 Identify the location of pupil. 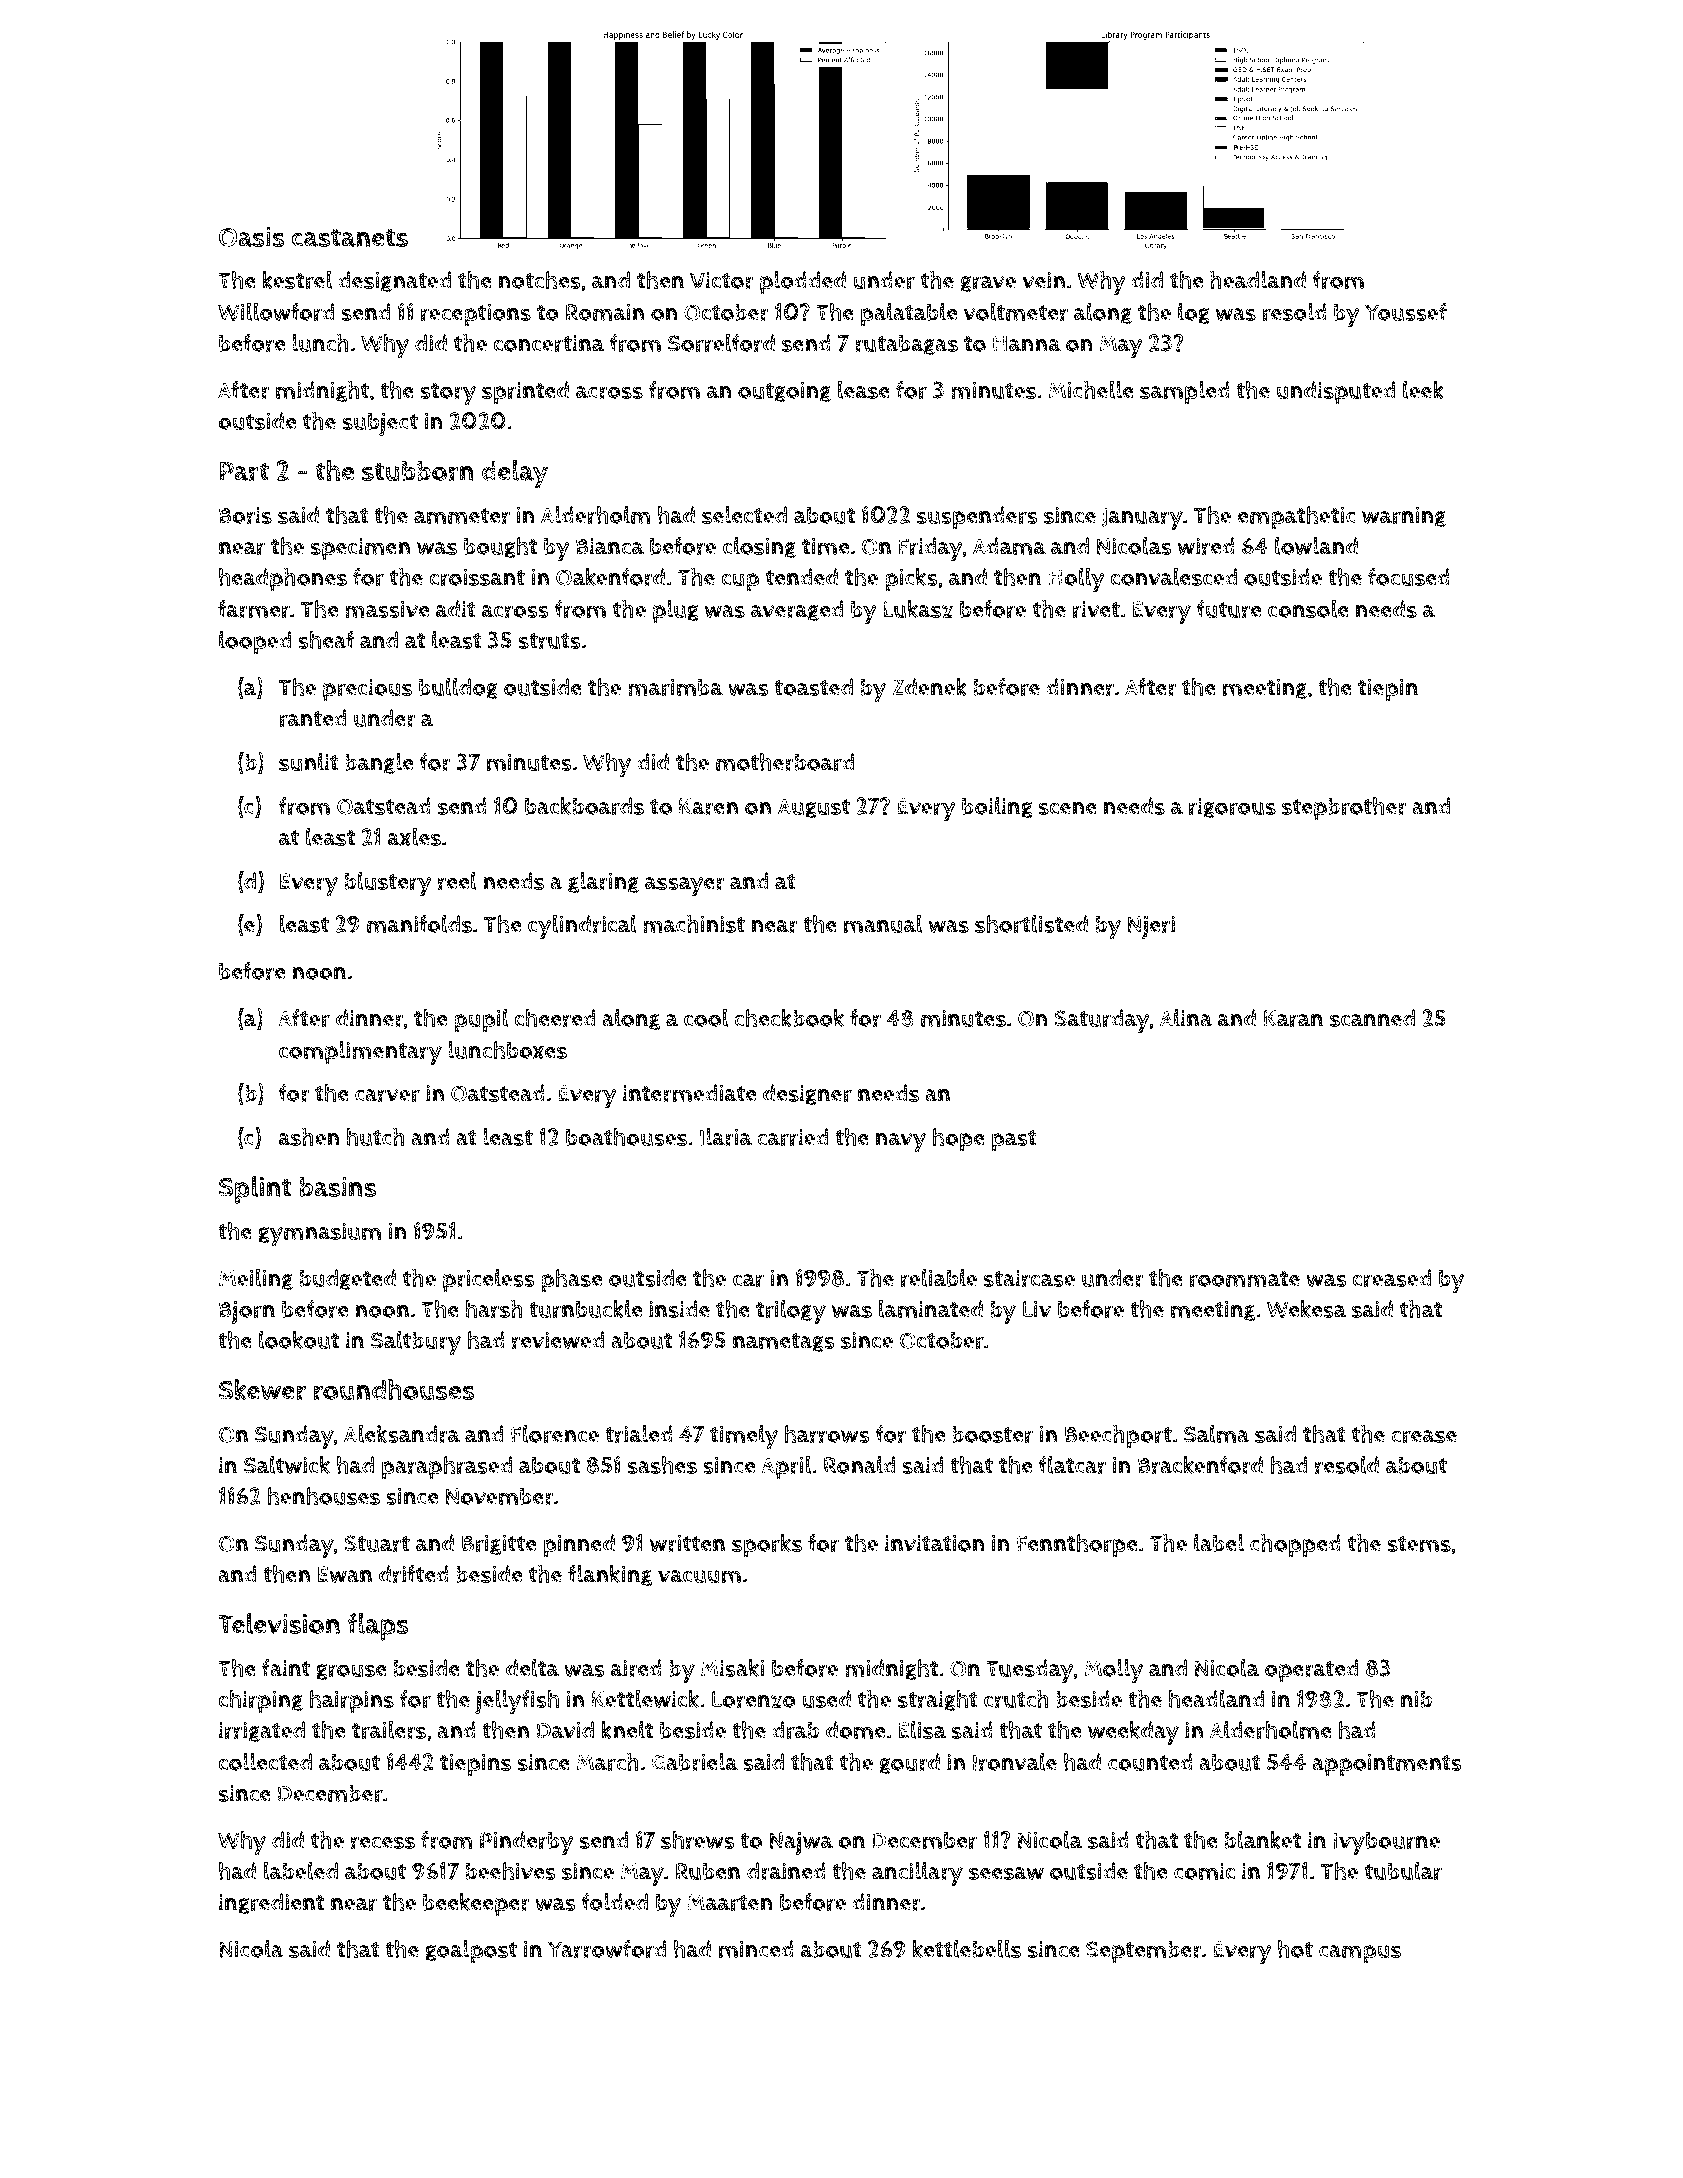
(481, 1021).
